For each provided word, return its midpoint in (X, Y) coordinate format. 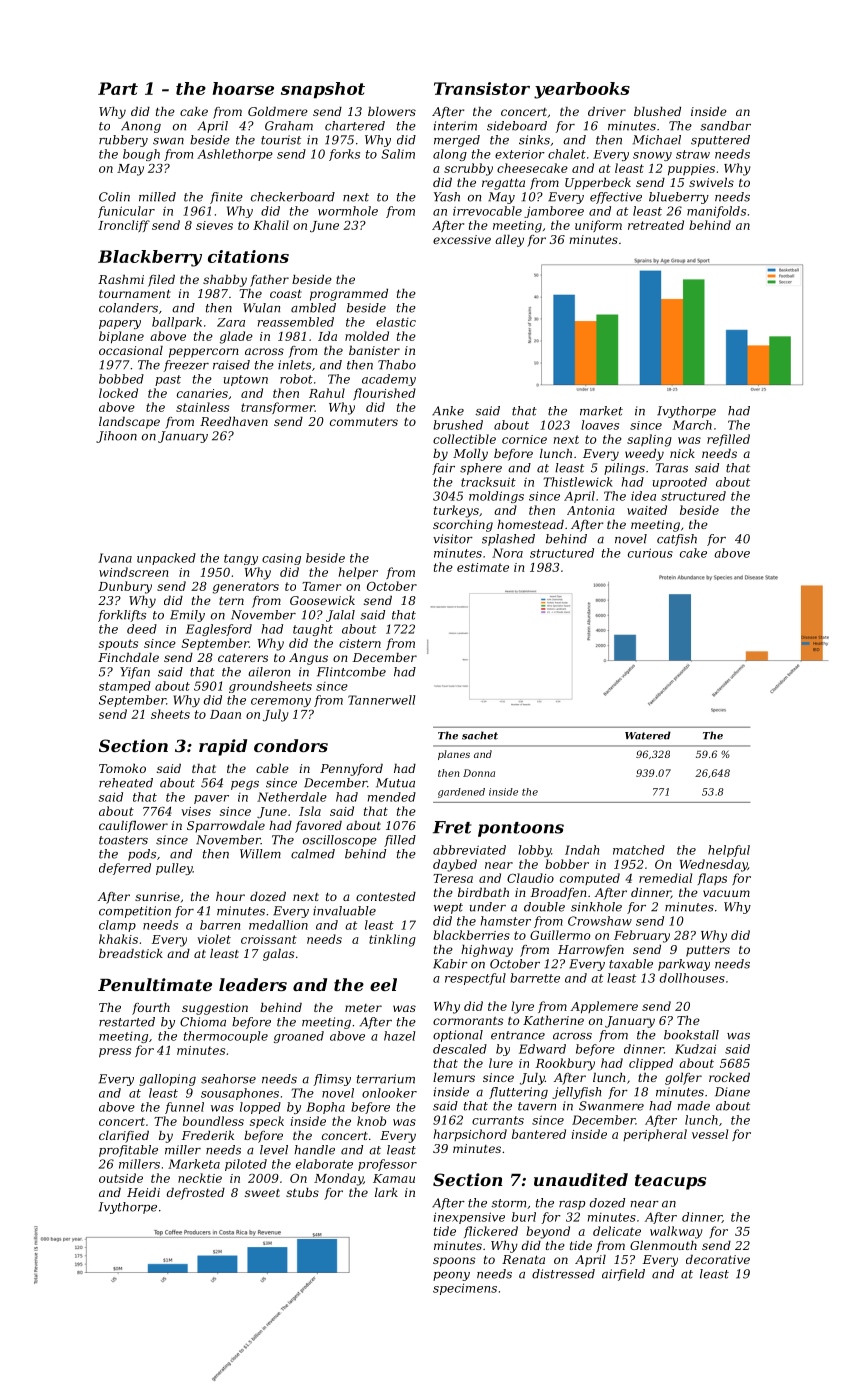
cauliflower (133, 827)
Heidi (143, 1192)
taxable (631, 964)
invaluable (344, 911)
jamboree (554, 212)
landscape (129, 423)
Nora (507, 553)
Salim (398, 154)
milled (157, 197)
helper (358, 573)
